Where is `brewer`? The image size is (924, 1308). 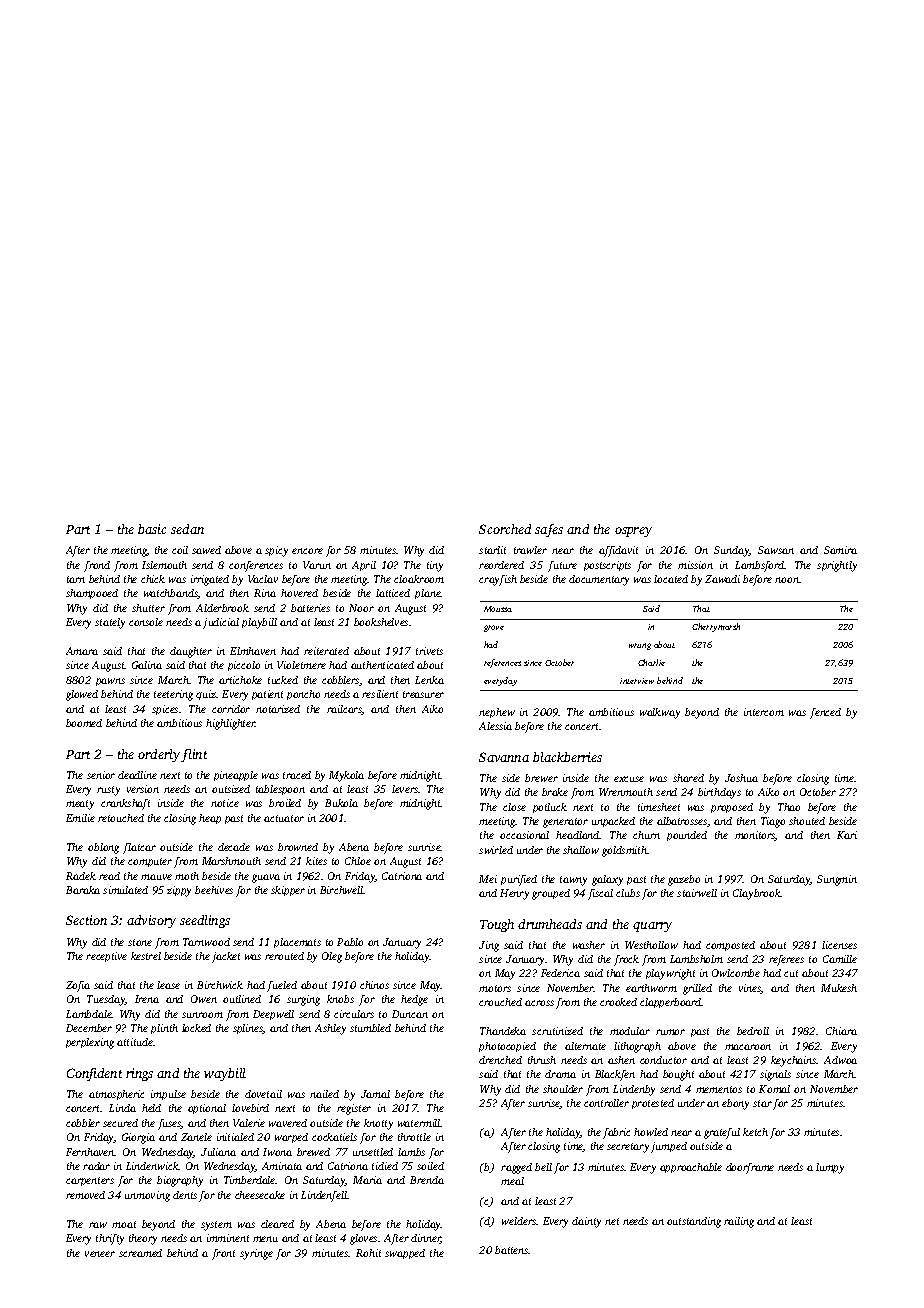
brewer is located at coordinates (541, 778).
